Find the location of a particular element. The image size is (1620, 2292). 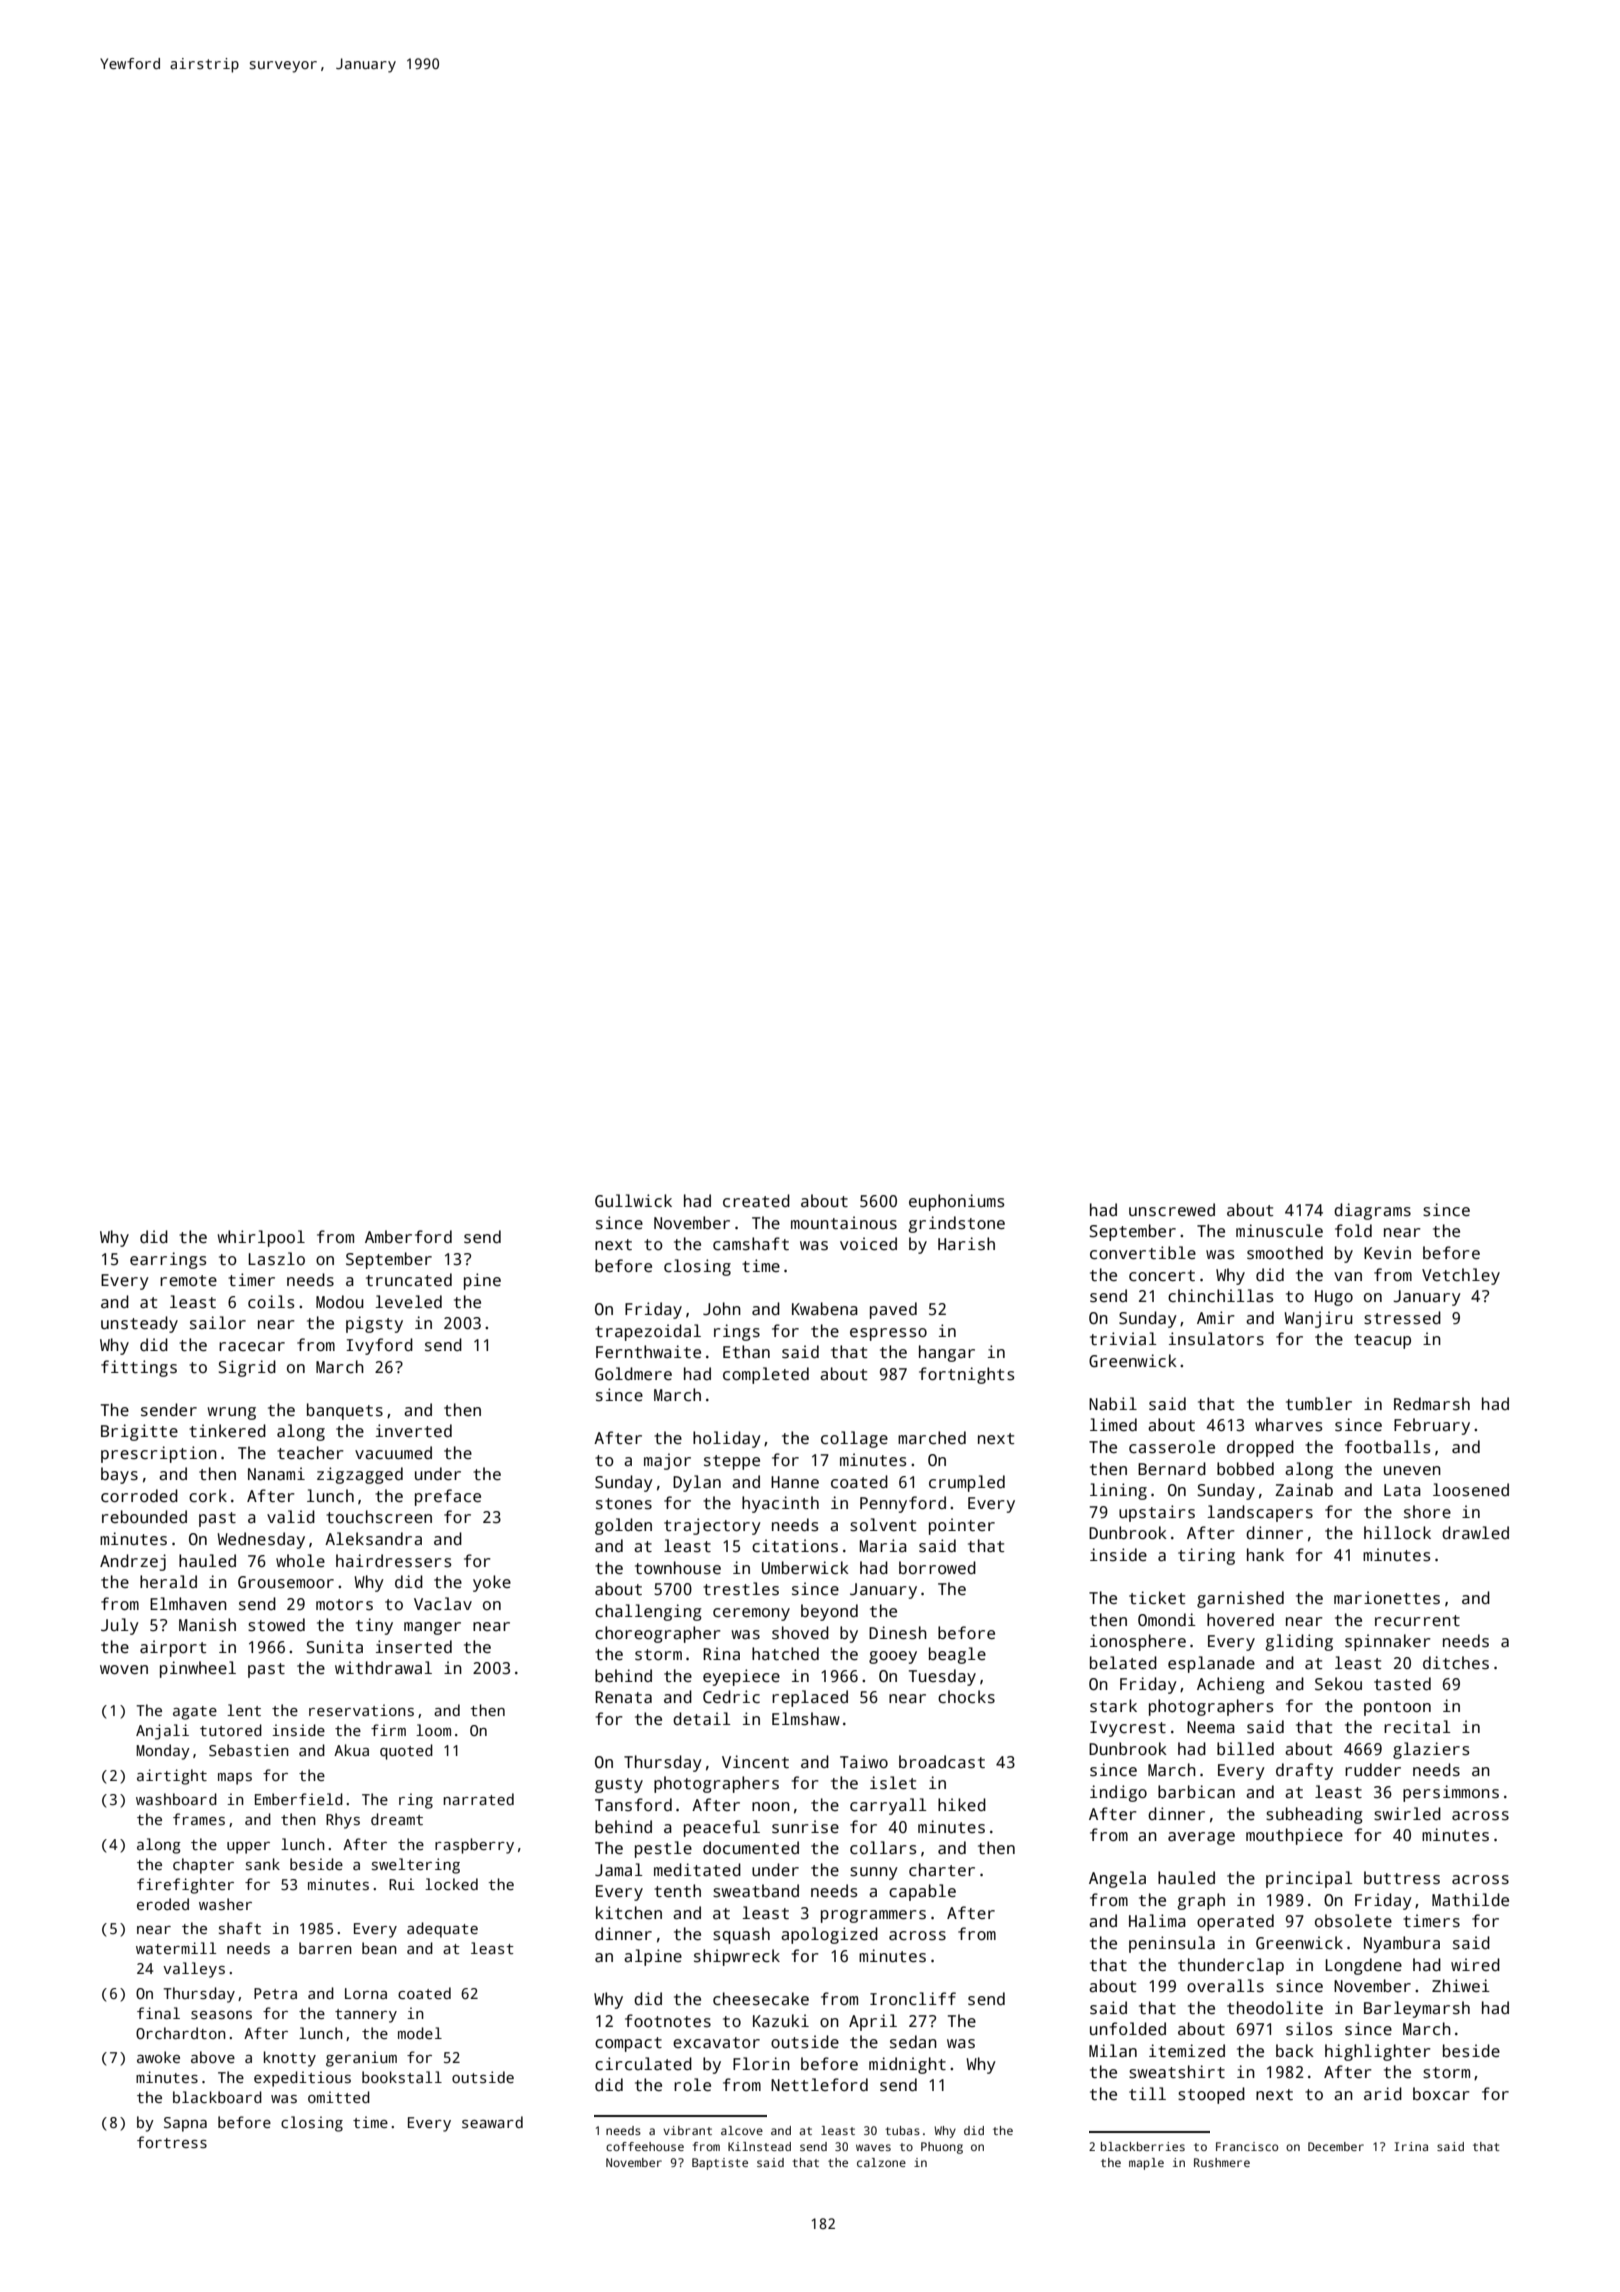

Andrzej is located at coordinates (133, 1562).
